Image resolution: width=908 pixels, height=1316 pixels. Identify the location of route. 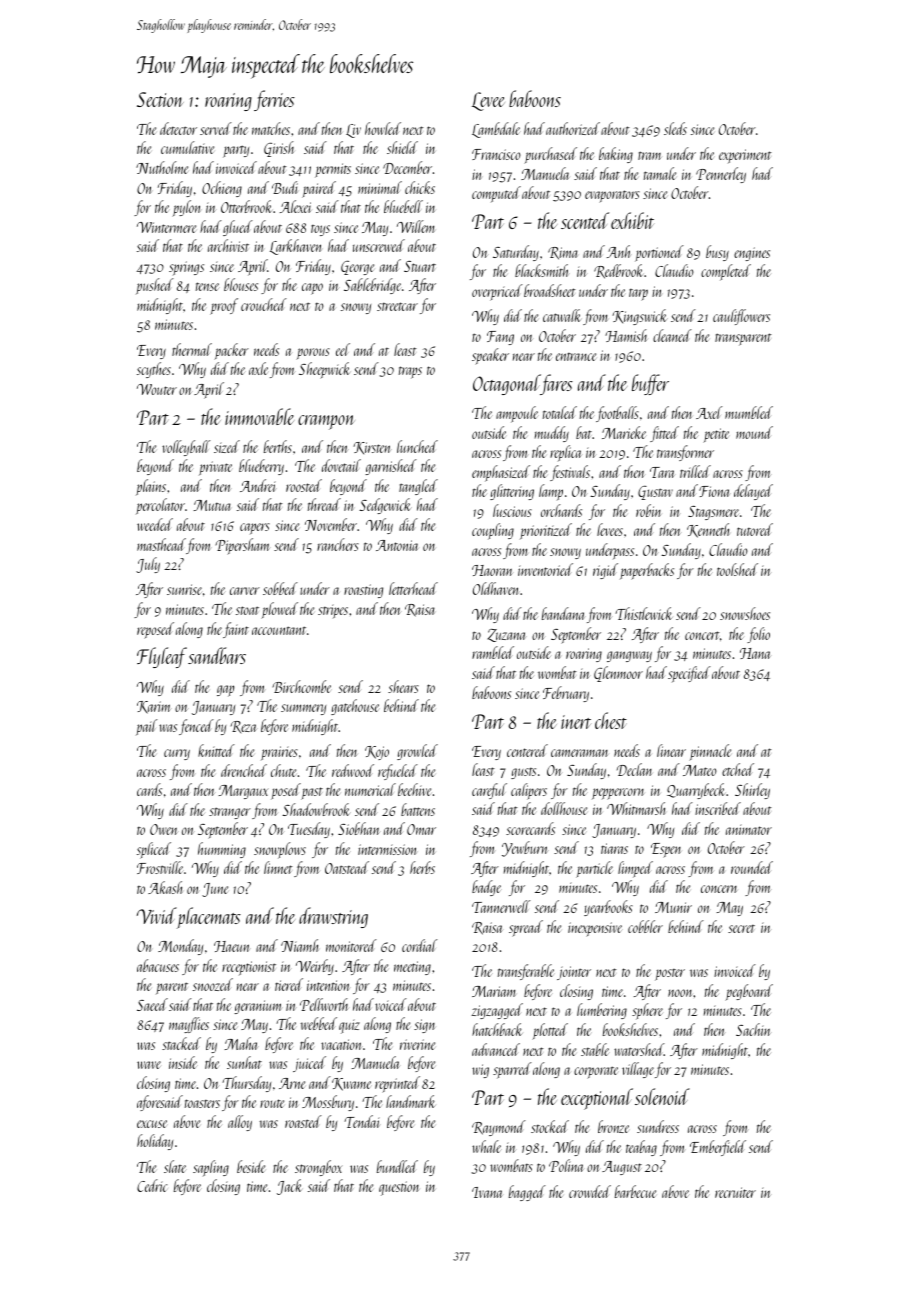
(272, 1103).
